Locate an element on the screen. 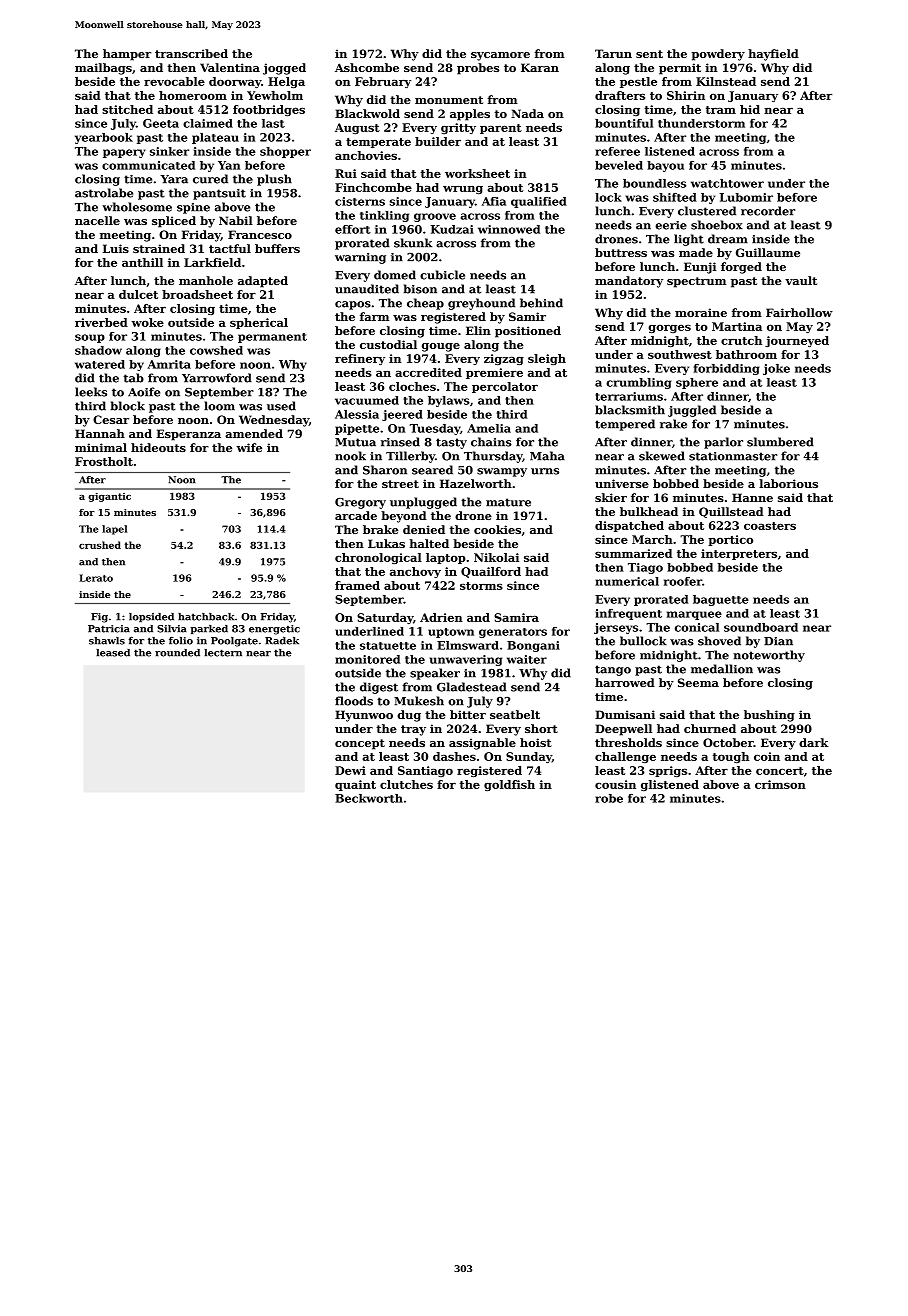  effort is located at coordinates (353, 229).
